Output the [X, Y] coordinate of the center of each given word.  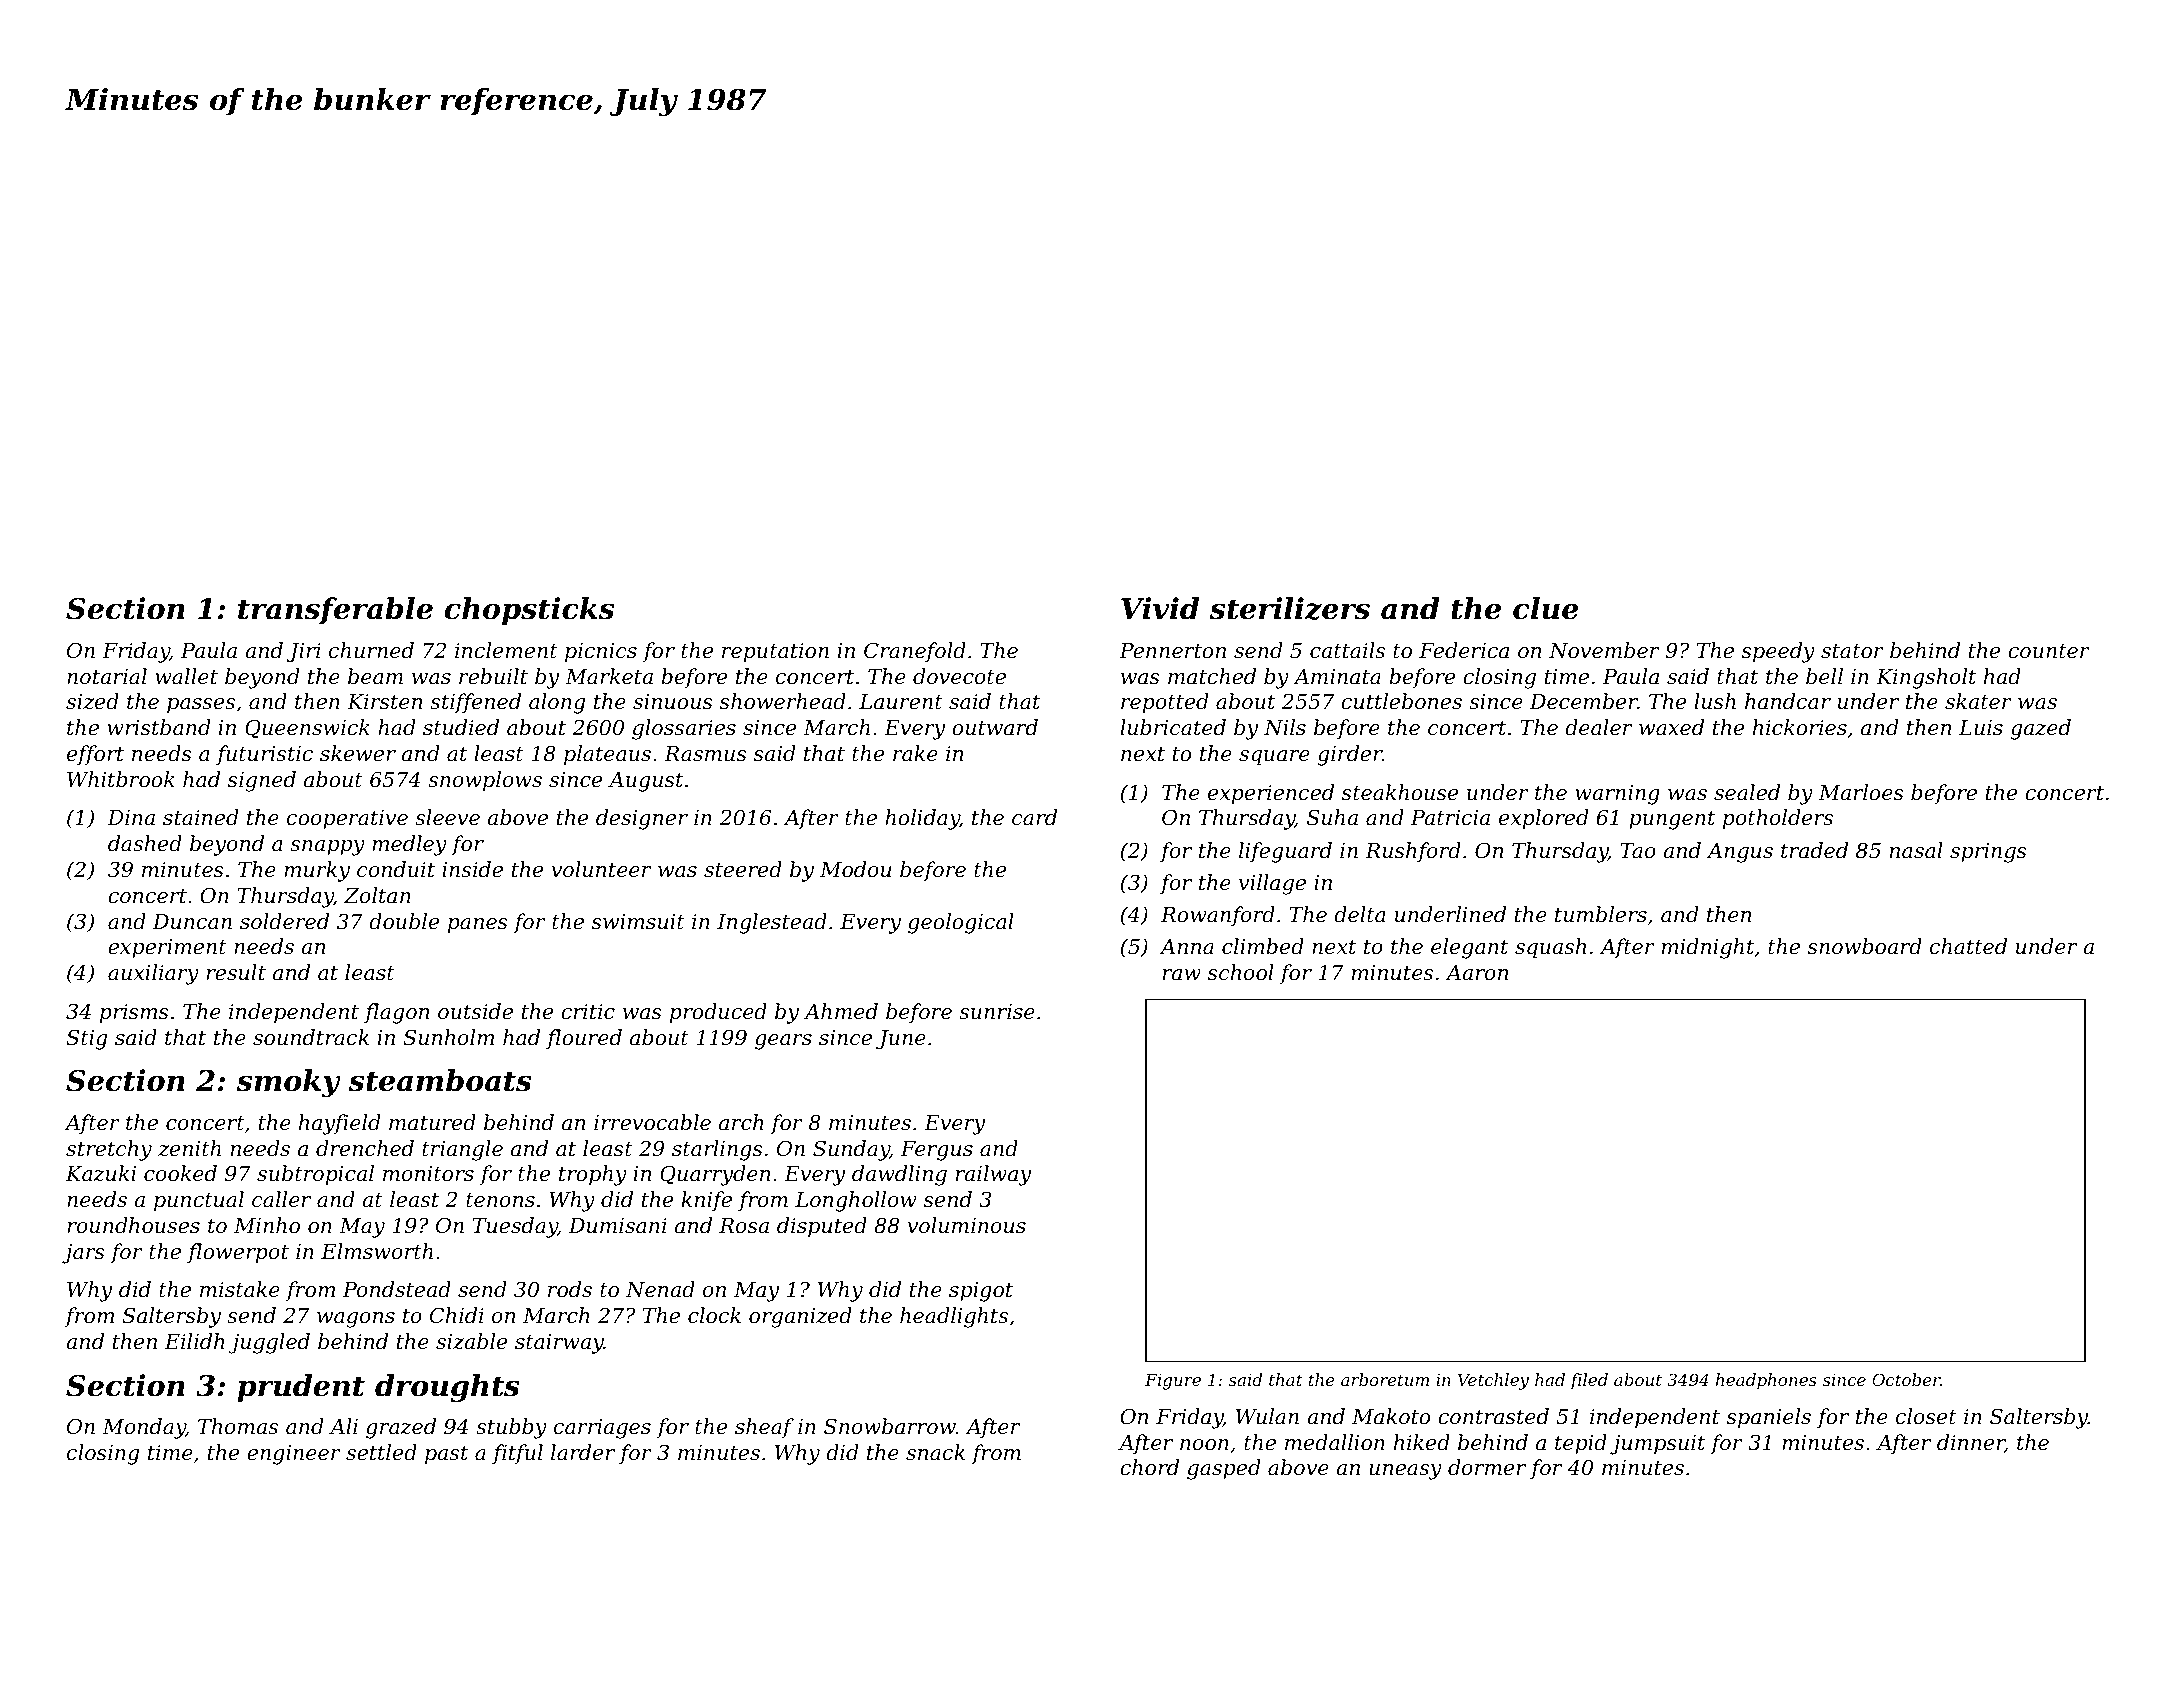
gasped [1223, 1469]
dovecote [959, 676]
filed [1589, 1381]
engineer [294, 1455]
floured [584, 1039]
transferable [335, 611]
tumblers [1601, 914]
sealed [1747, 792]
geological [961, 923]
